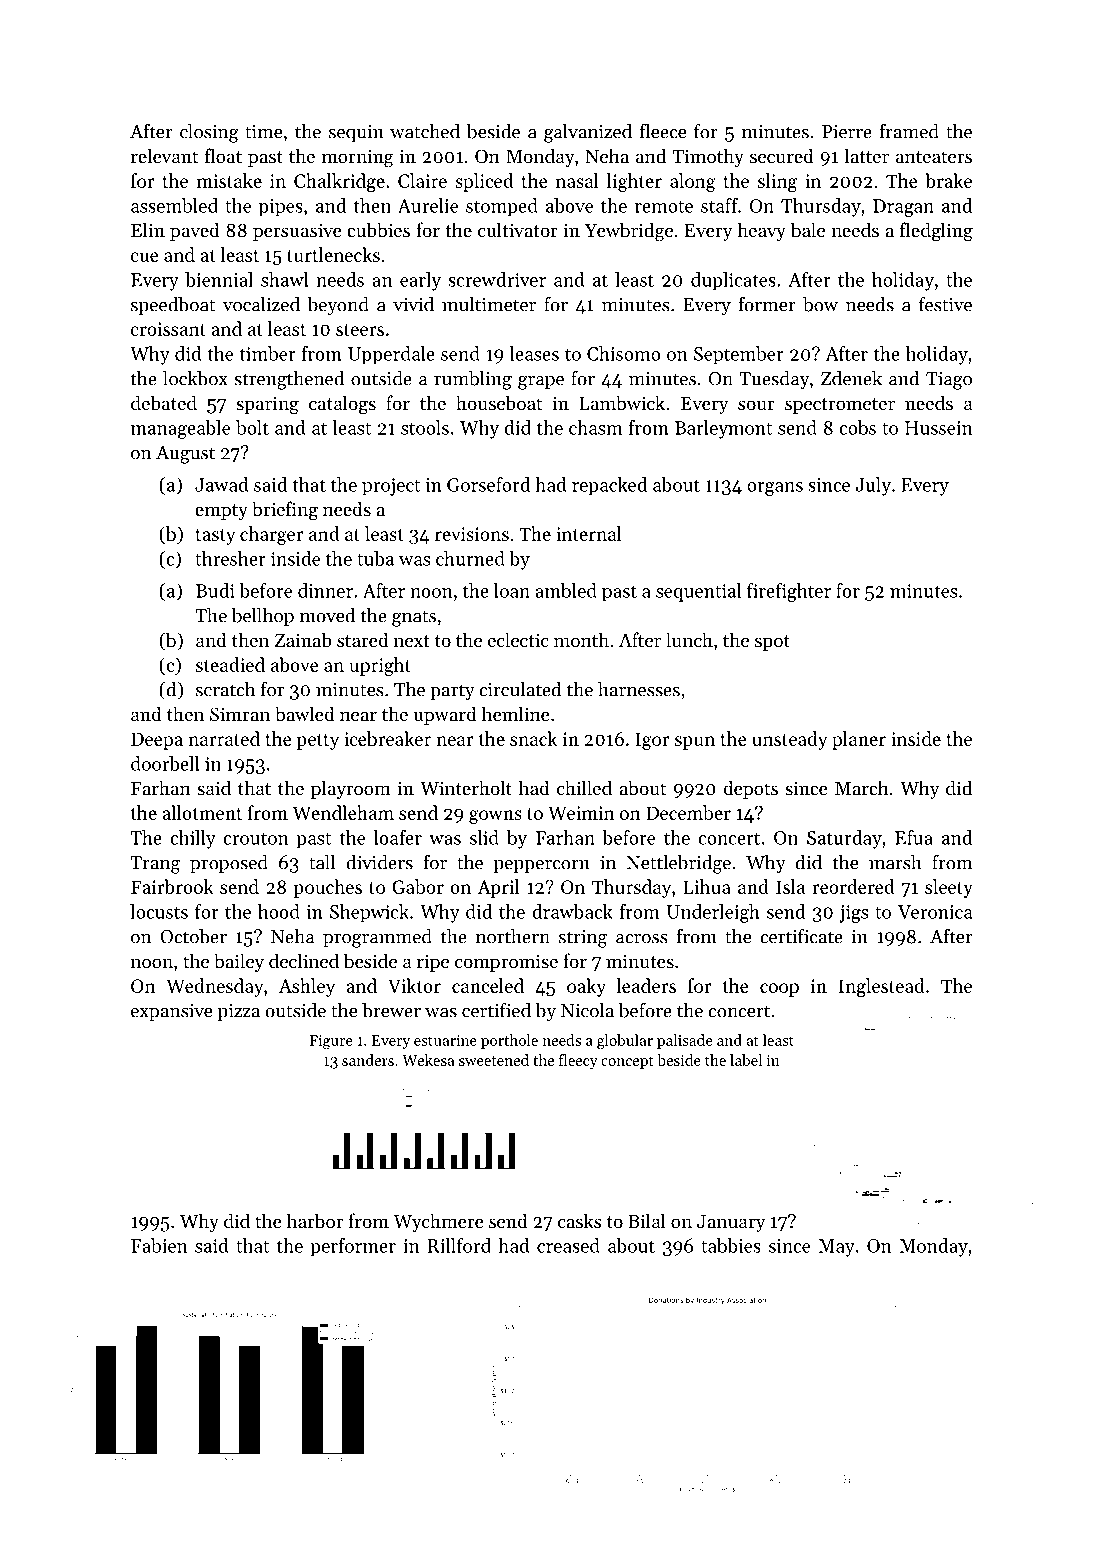  I want to click on sequential, so click(698, 592).
